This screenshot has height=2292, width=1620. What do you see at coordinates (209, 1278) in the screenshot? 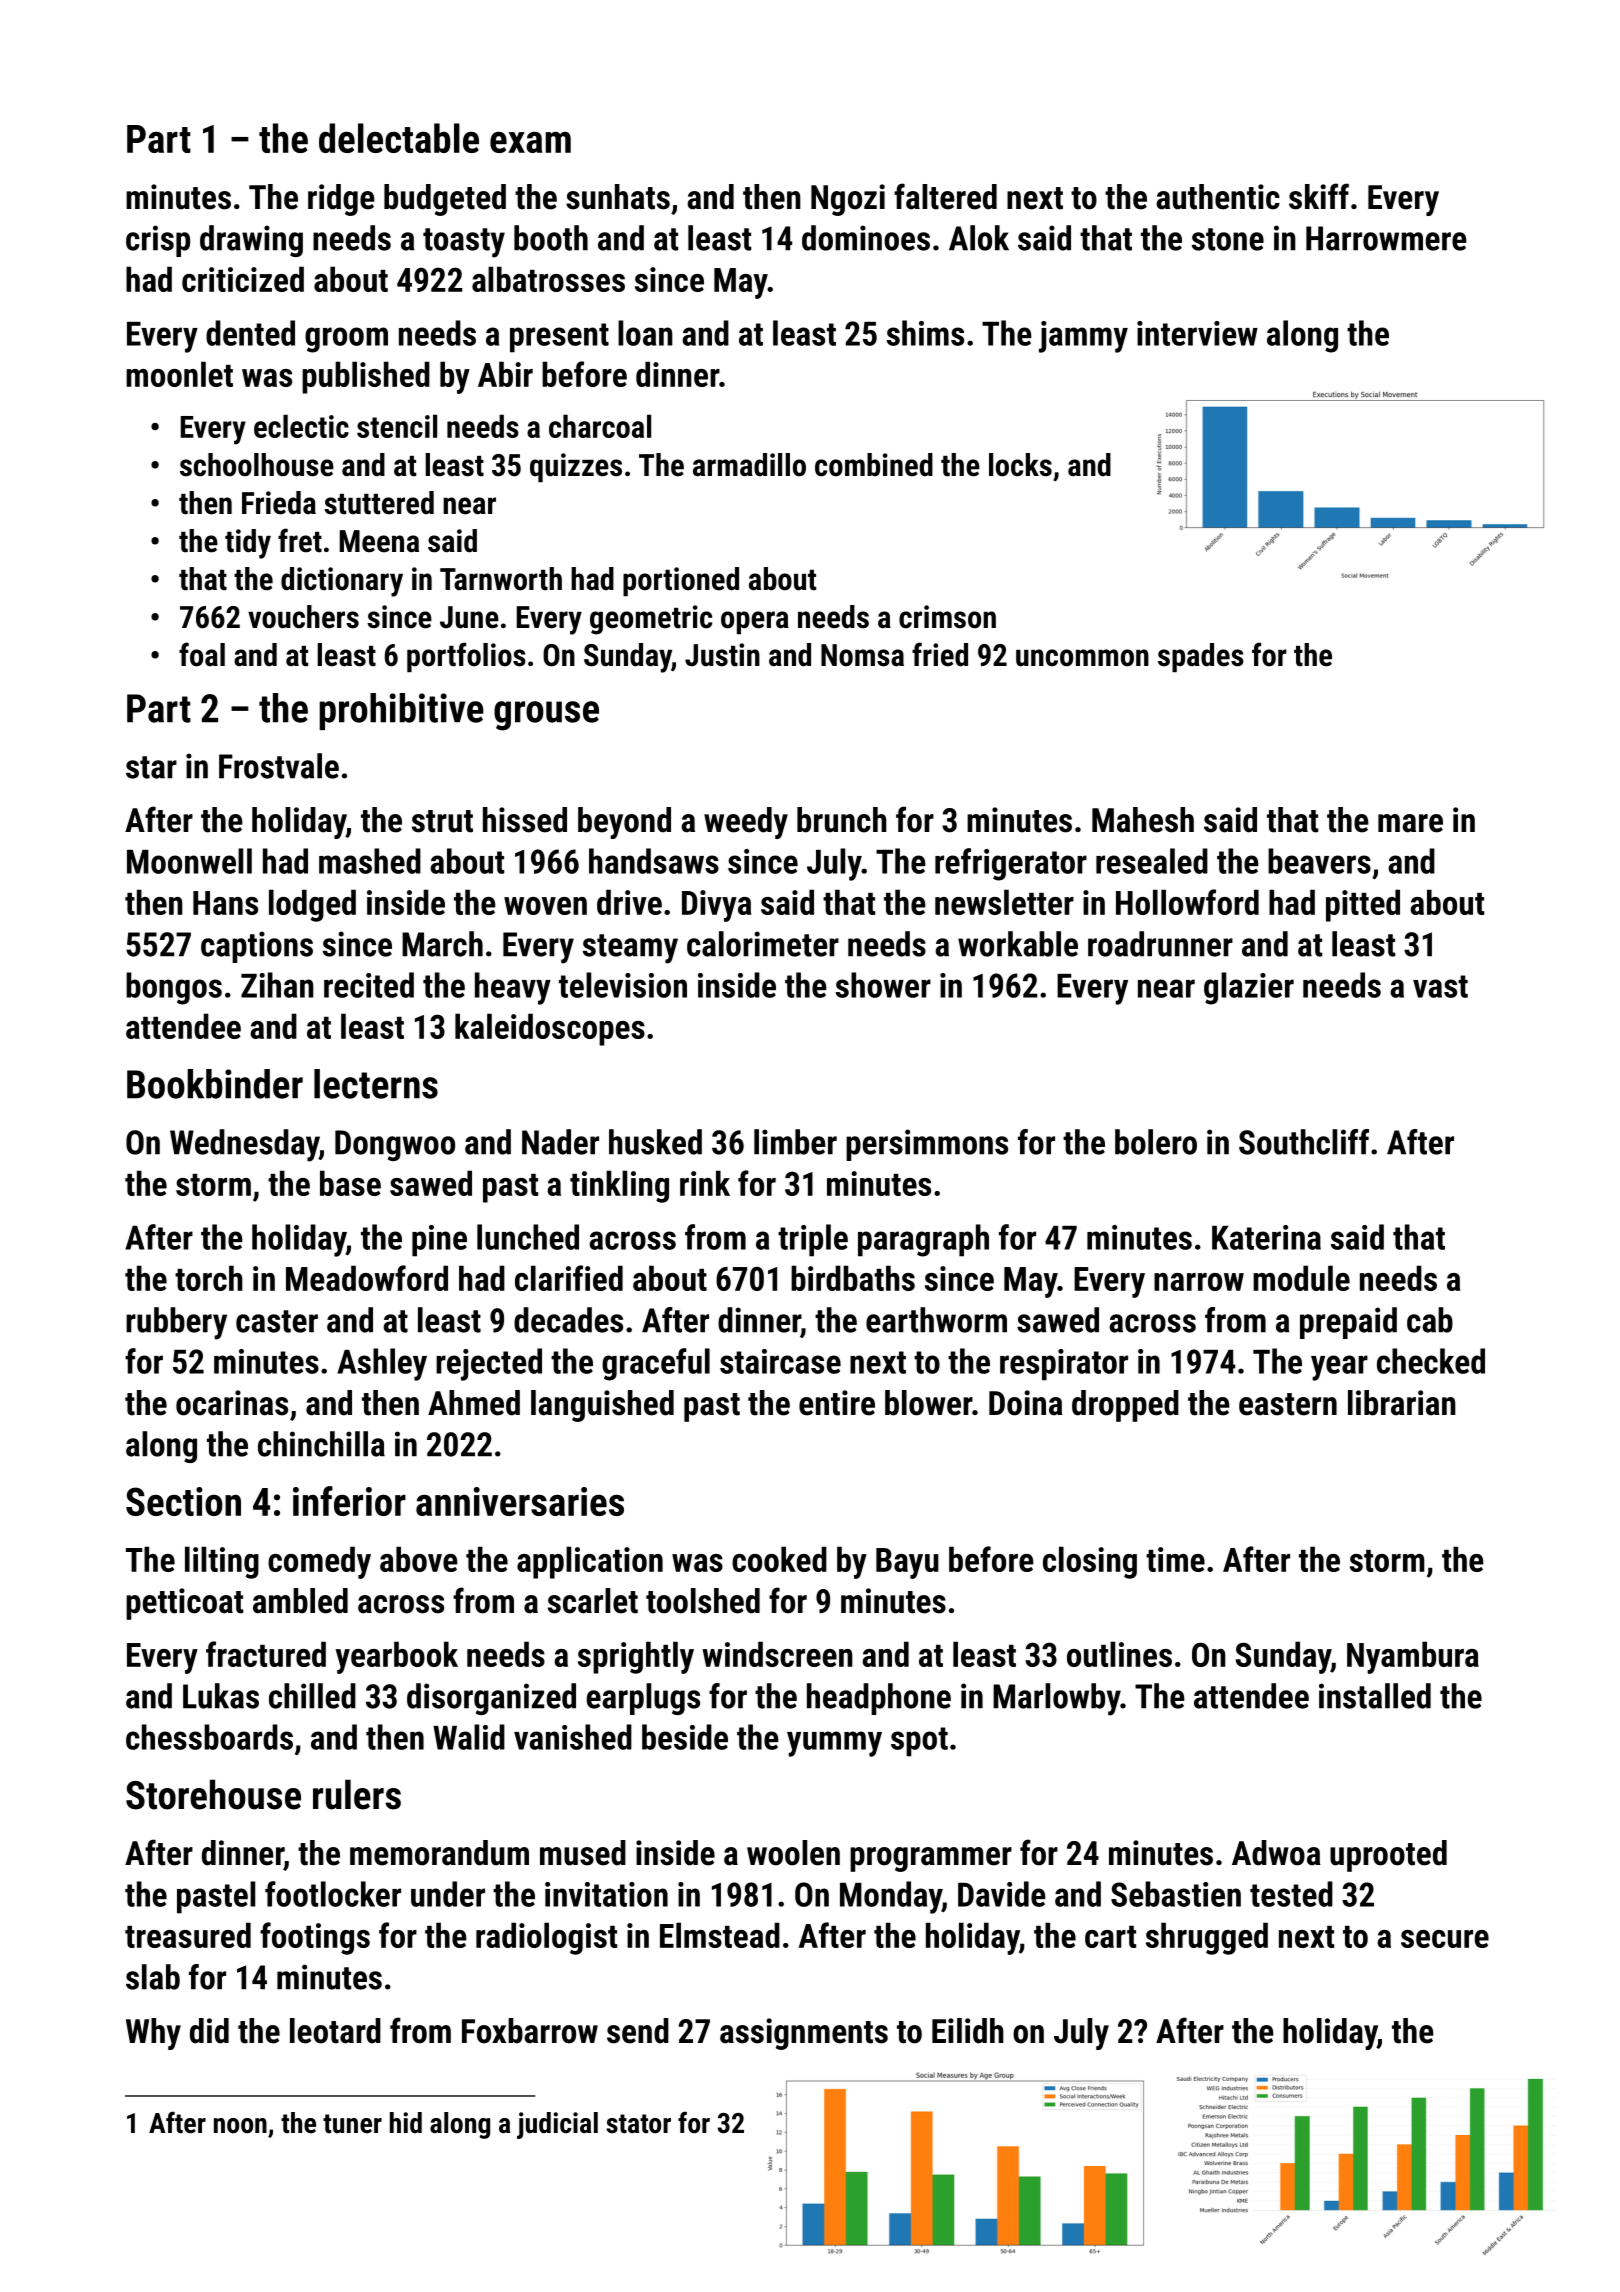
I see `torch` at bounding box center [209, 1278].
